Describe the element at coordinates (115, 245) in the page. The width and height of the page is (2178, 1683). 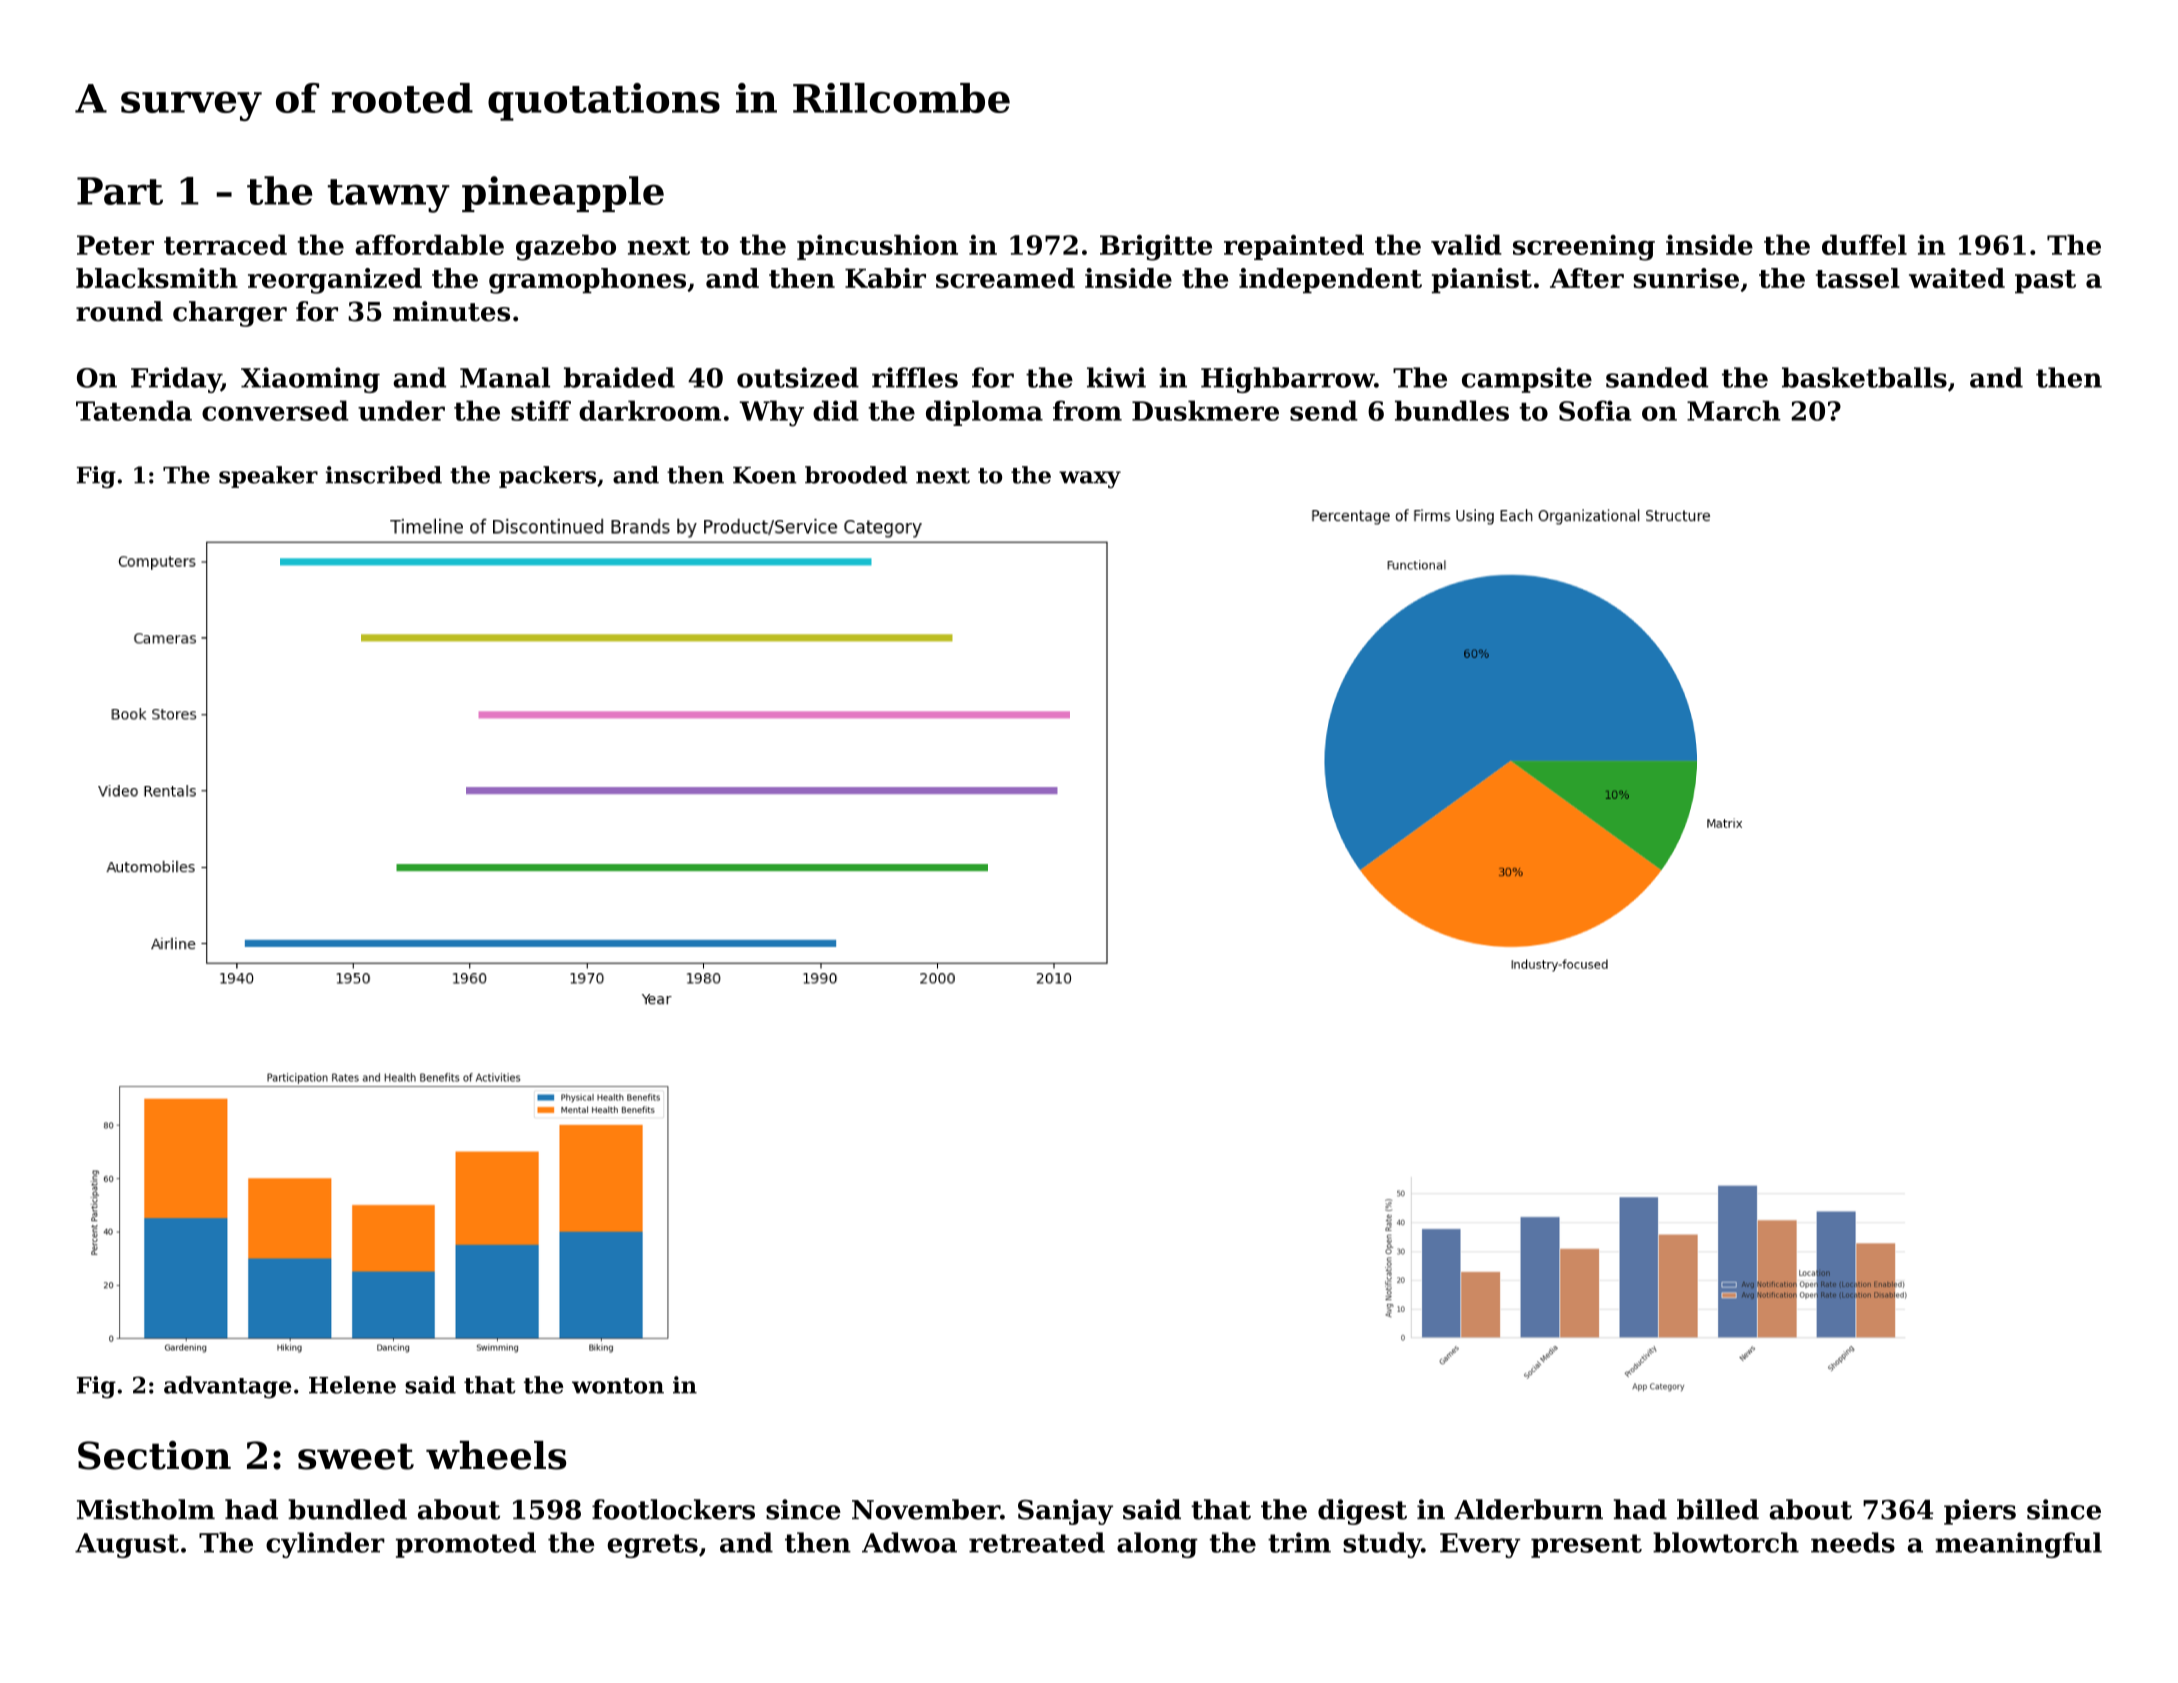
I see `Peter` at that location.
